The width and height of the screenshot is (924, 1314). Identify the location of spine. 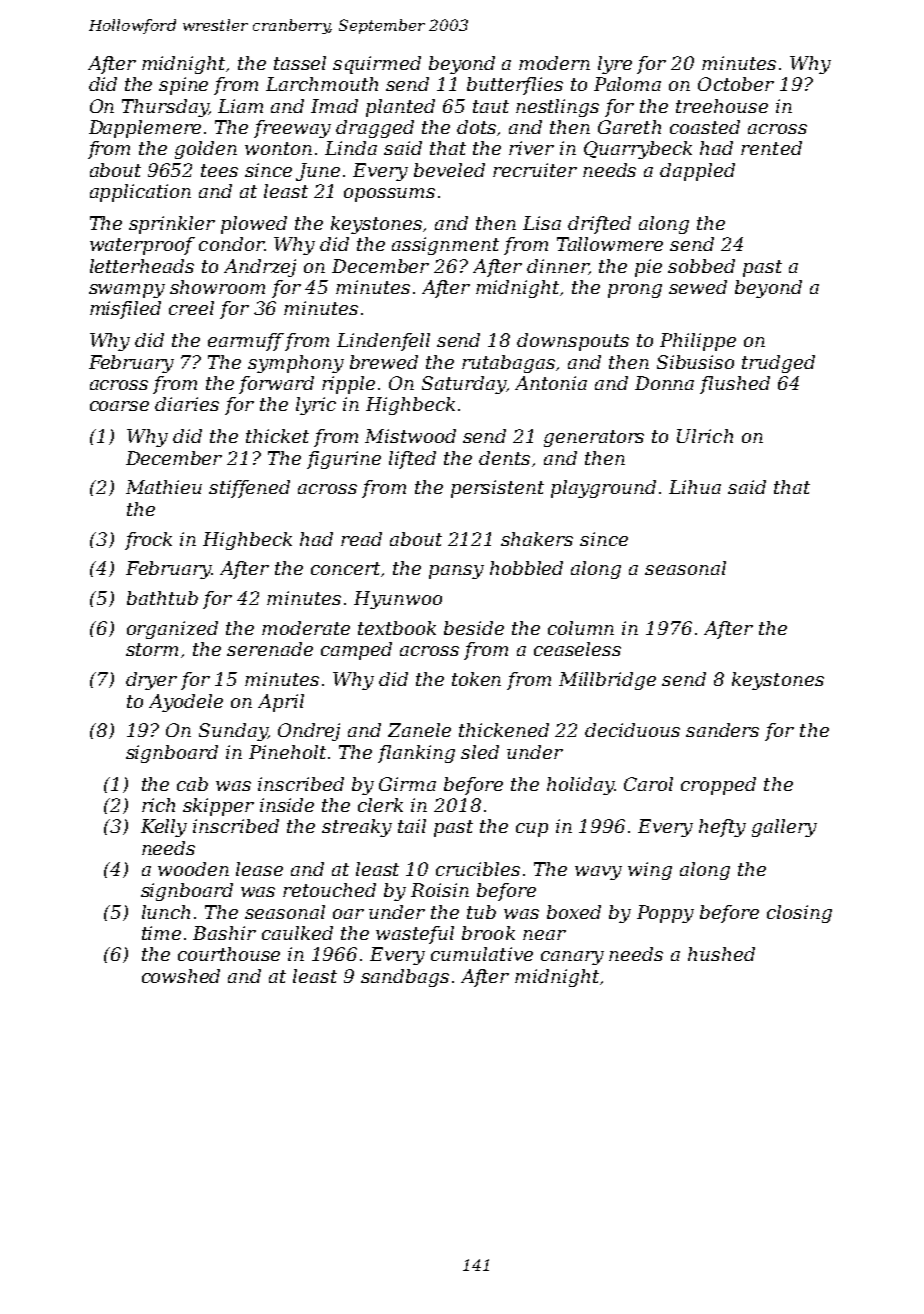
(183, 86).
